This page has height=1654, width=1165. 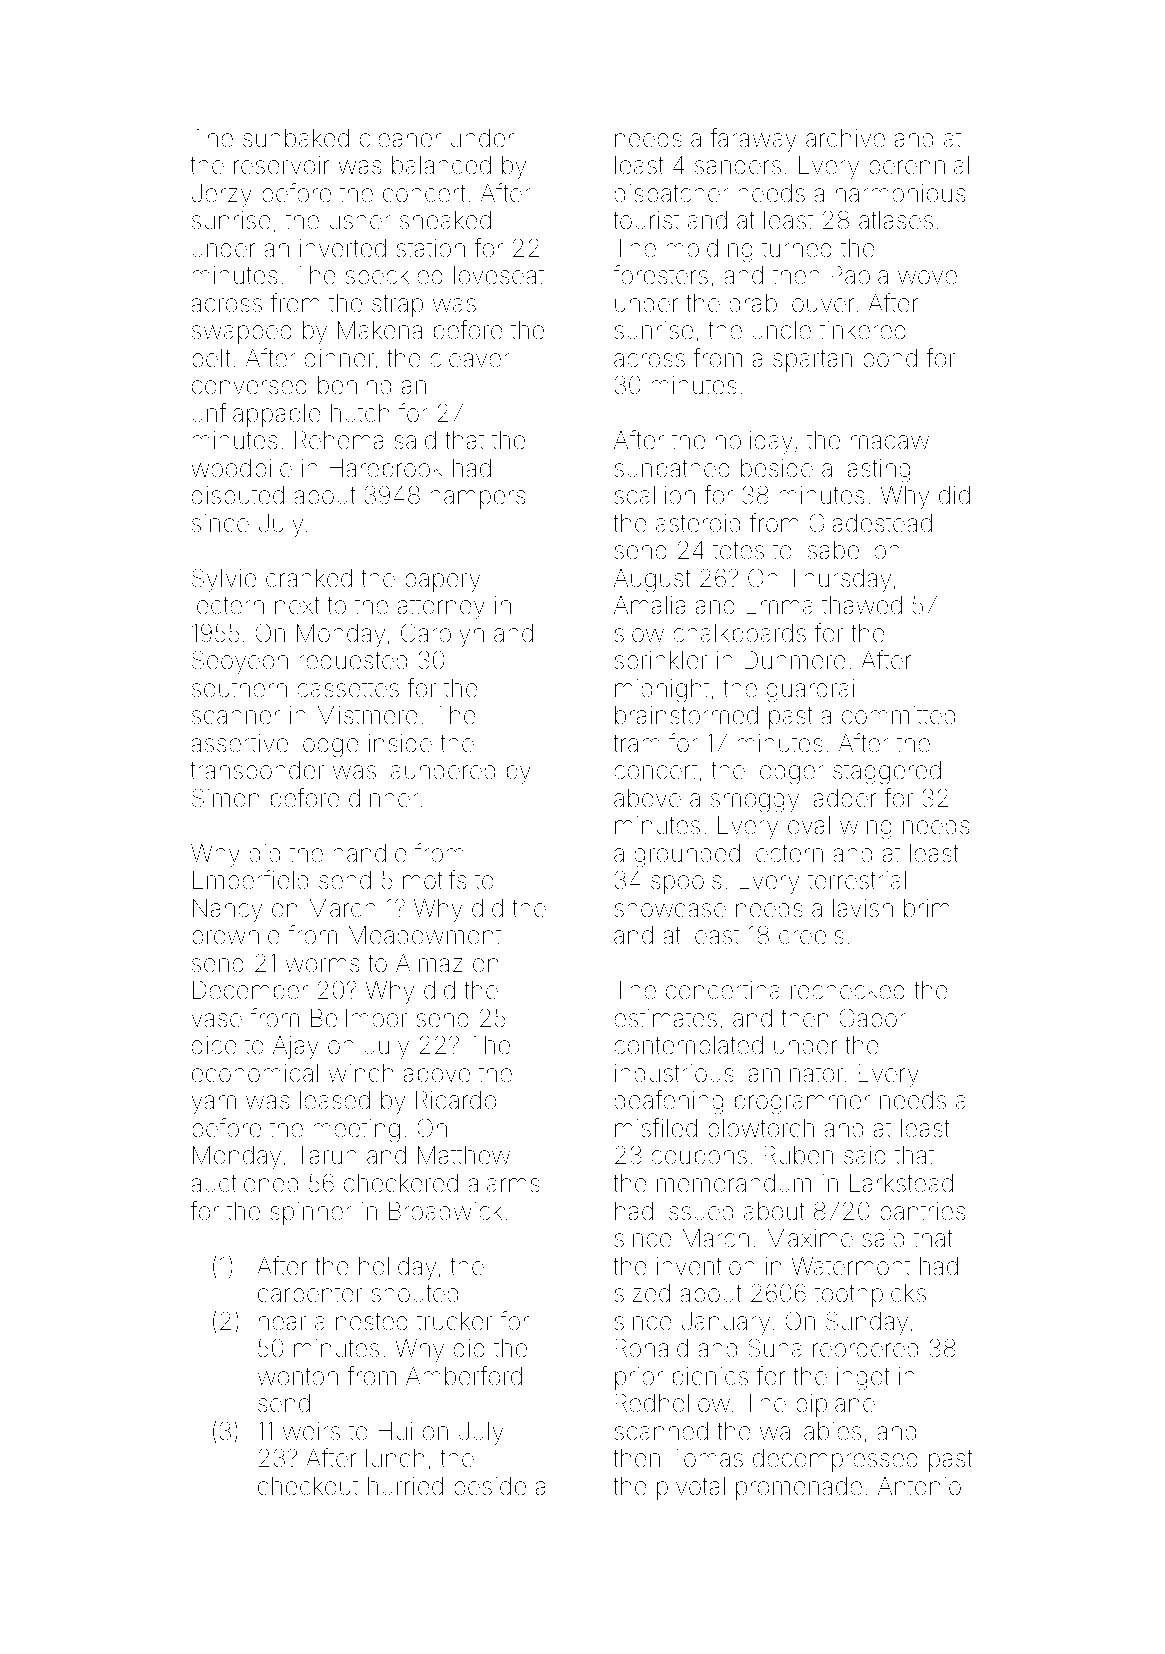 I want to click on August, so click(x=652, y=581).
